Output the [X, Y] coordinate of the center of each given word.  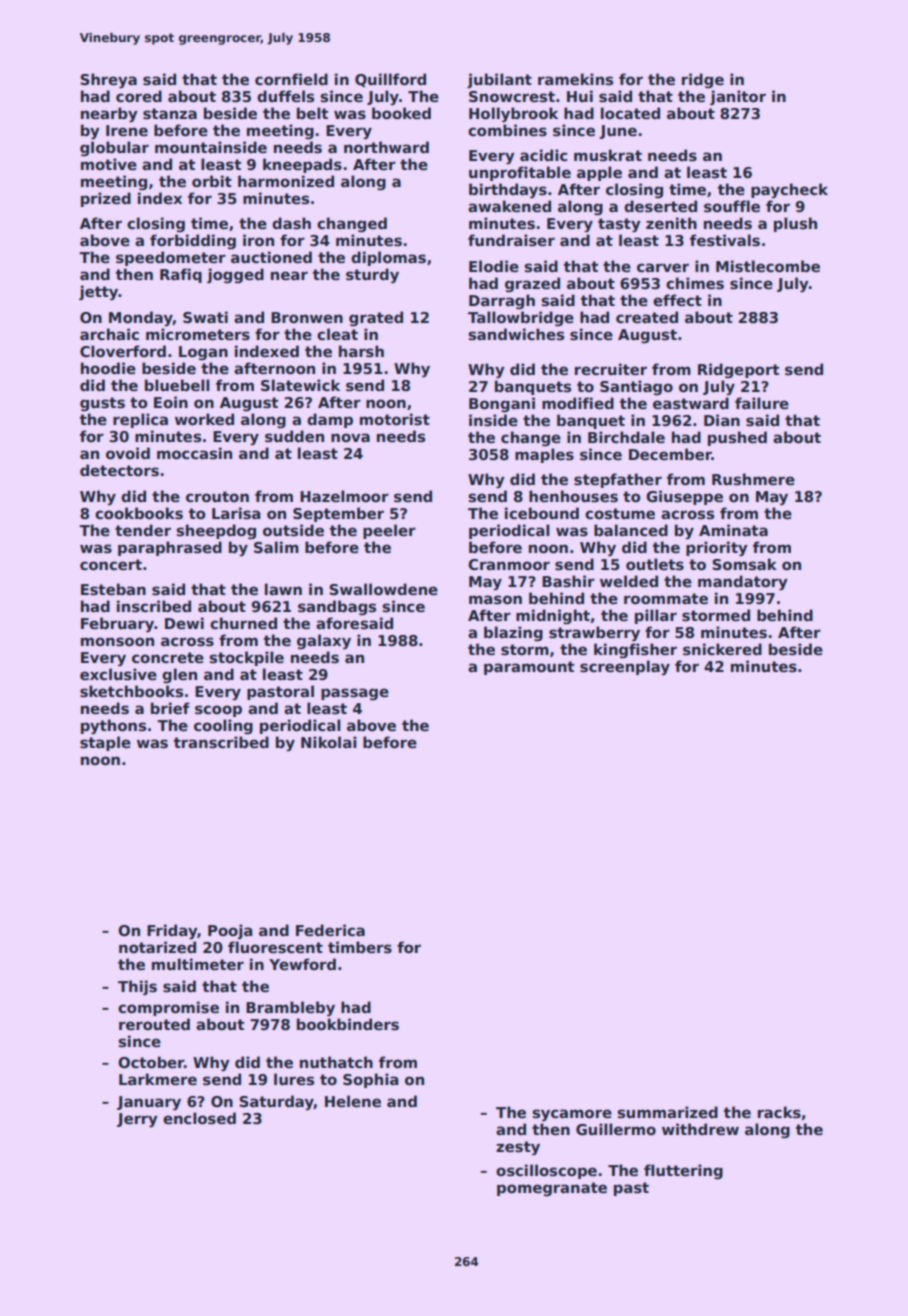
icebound [542, 513]
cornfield [291, 79]
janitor [738, 98]
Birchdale [626, 437]
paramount [529, 668]
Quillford [390, 80]
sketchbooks [131, 691]
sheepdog [216, 531]
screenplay [625, 668]
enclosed [199, 1118]
